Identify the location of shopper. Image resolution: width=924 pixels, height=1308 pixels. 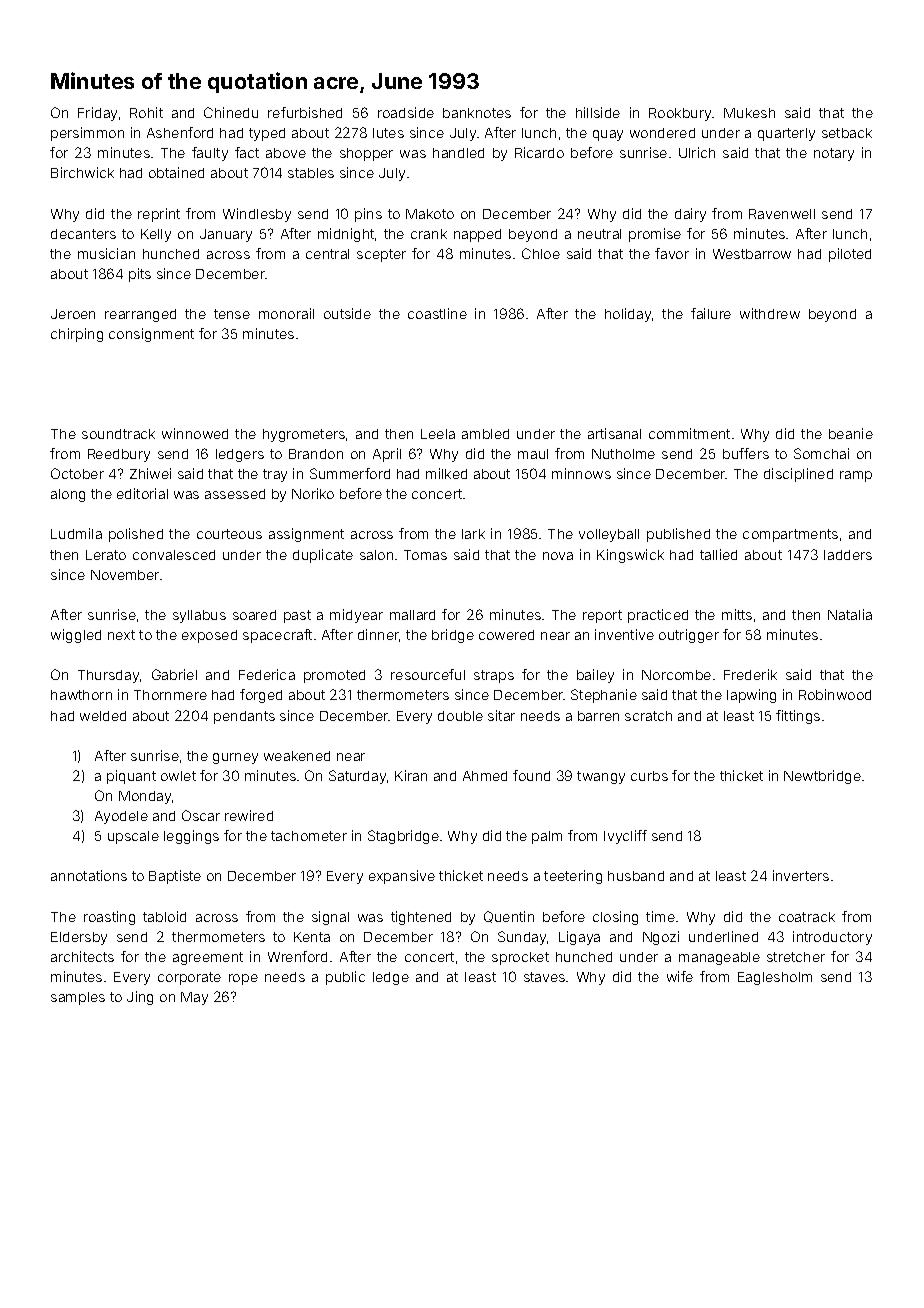
(366, 154).
